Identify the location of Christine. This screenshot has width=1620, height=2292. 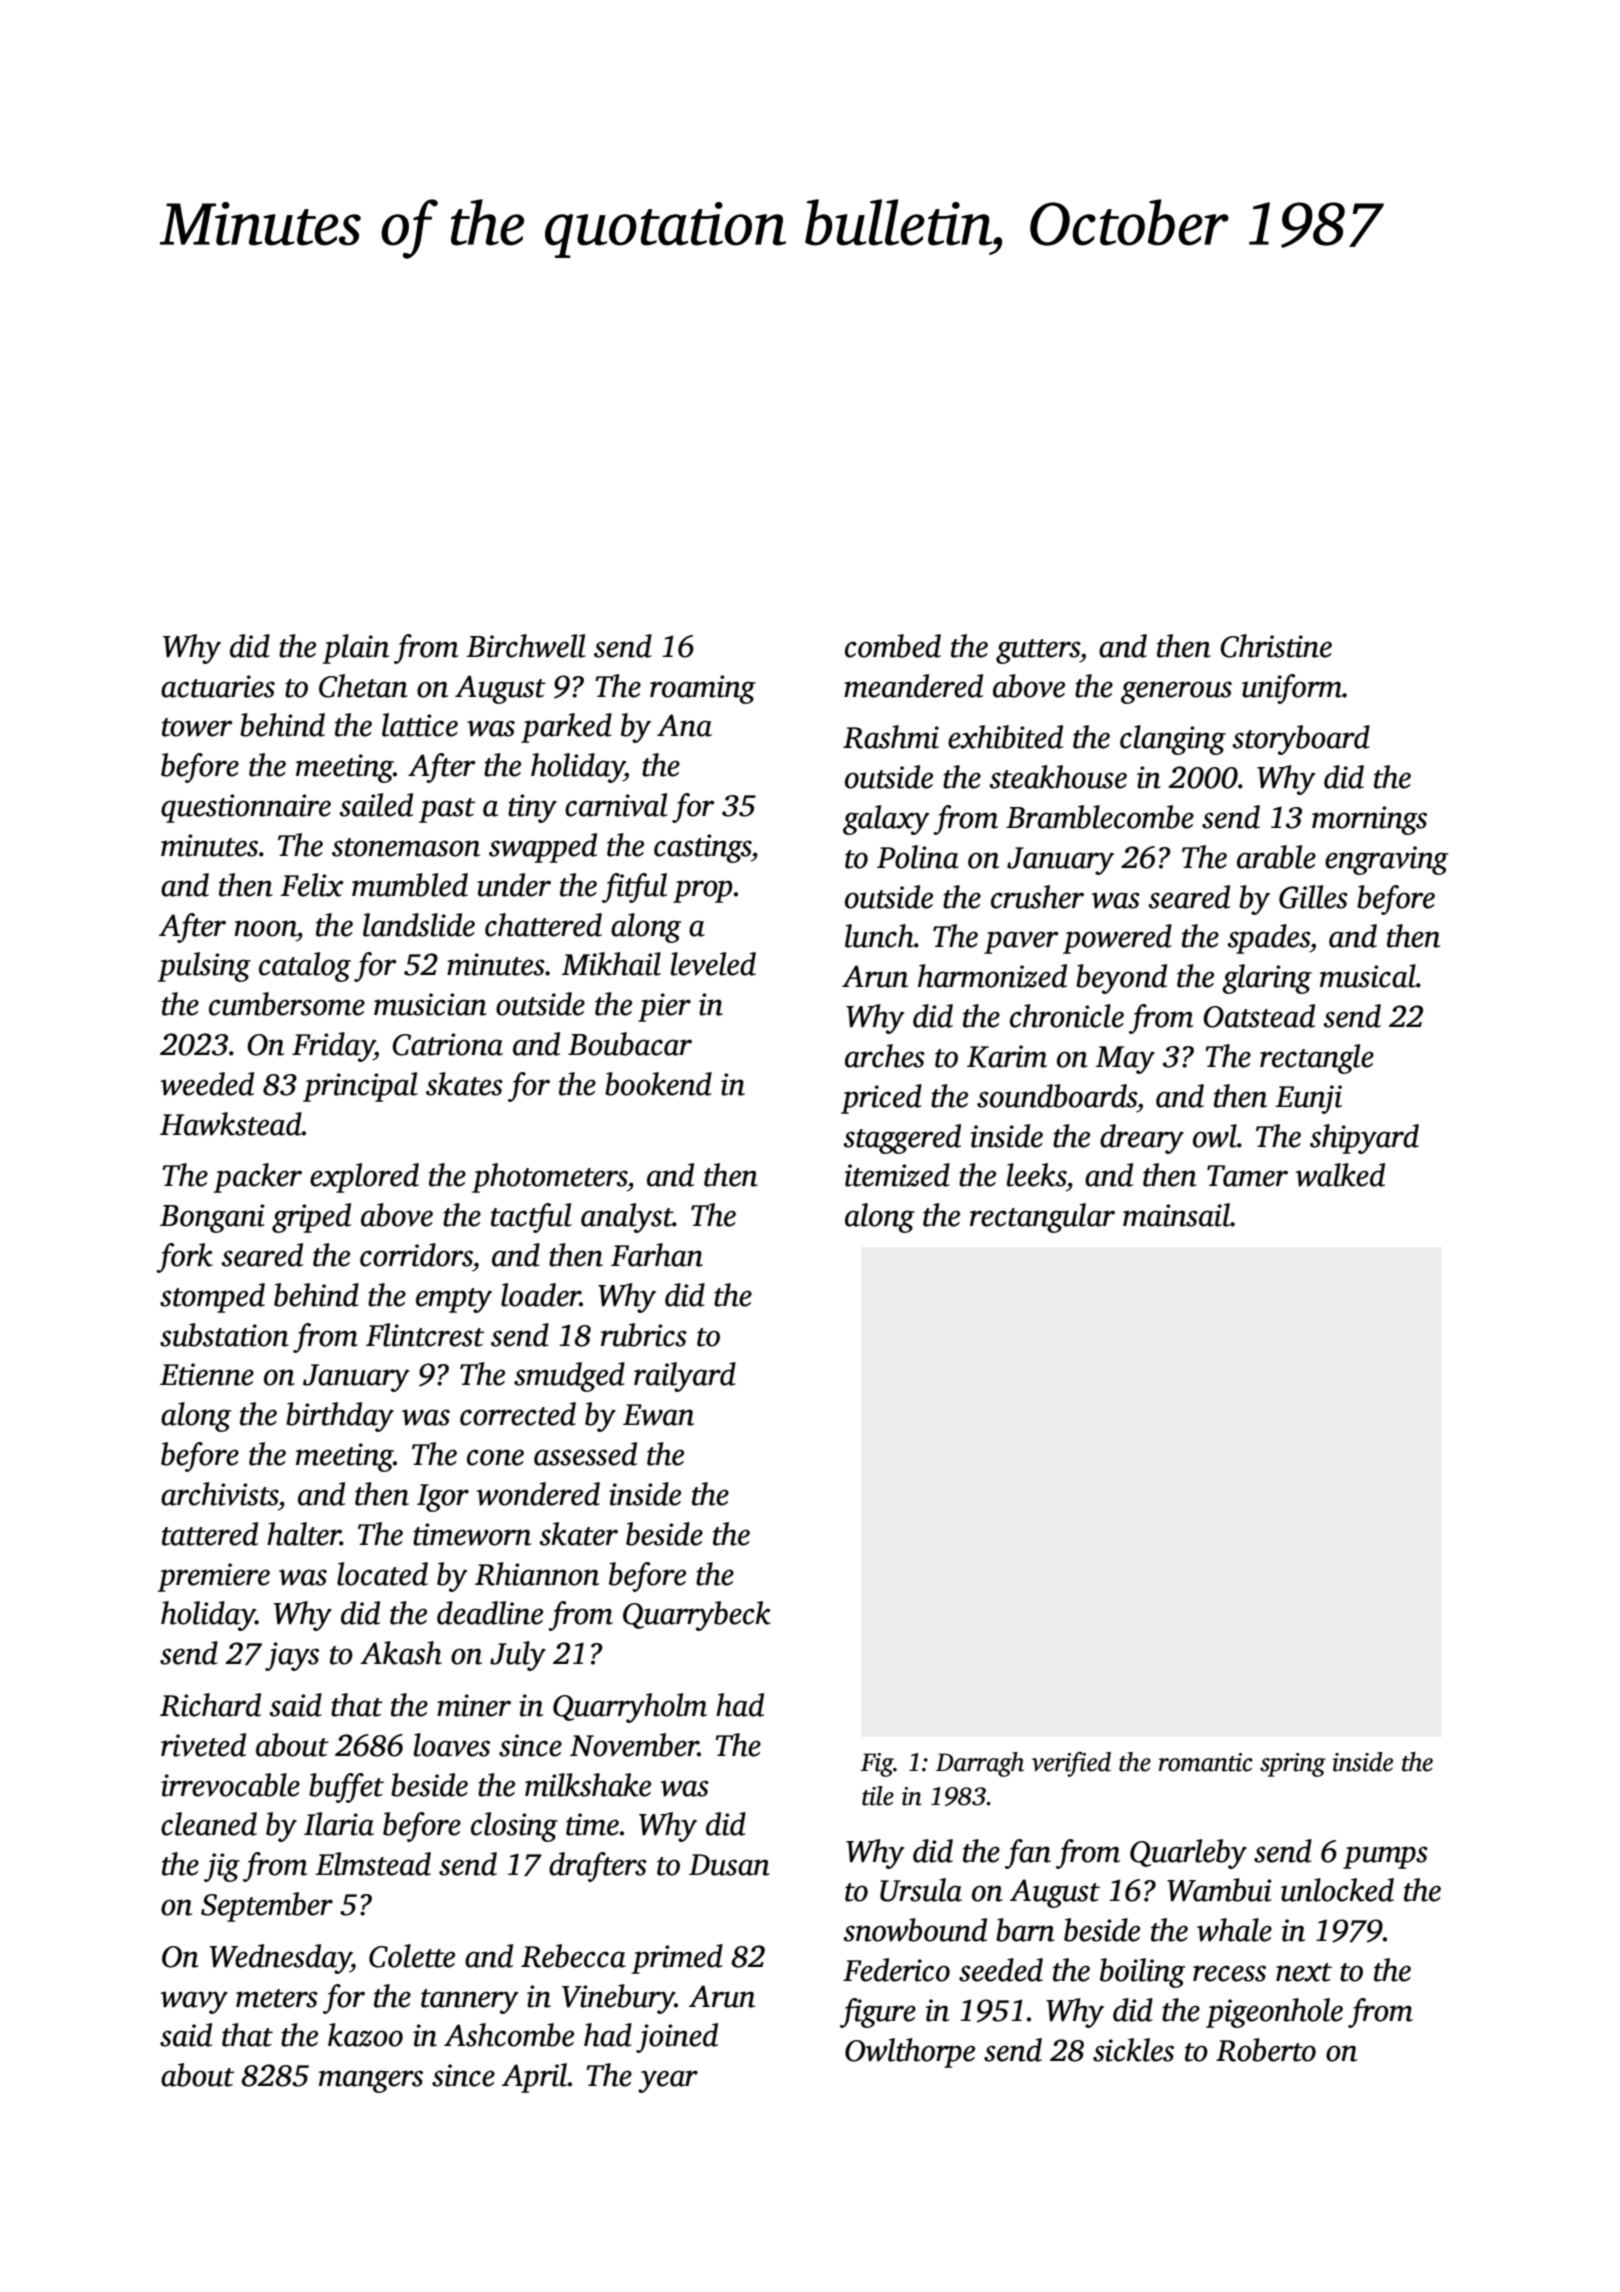
(1276, 646).
